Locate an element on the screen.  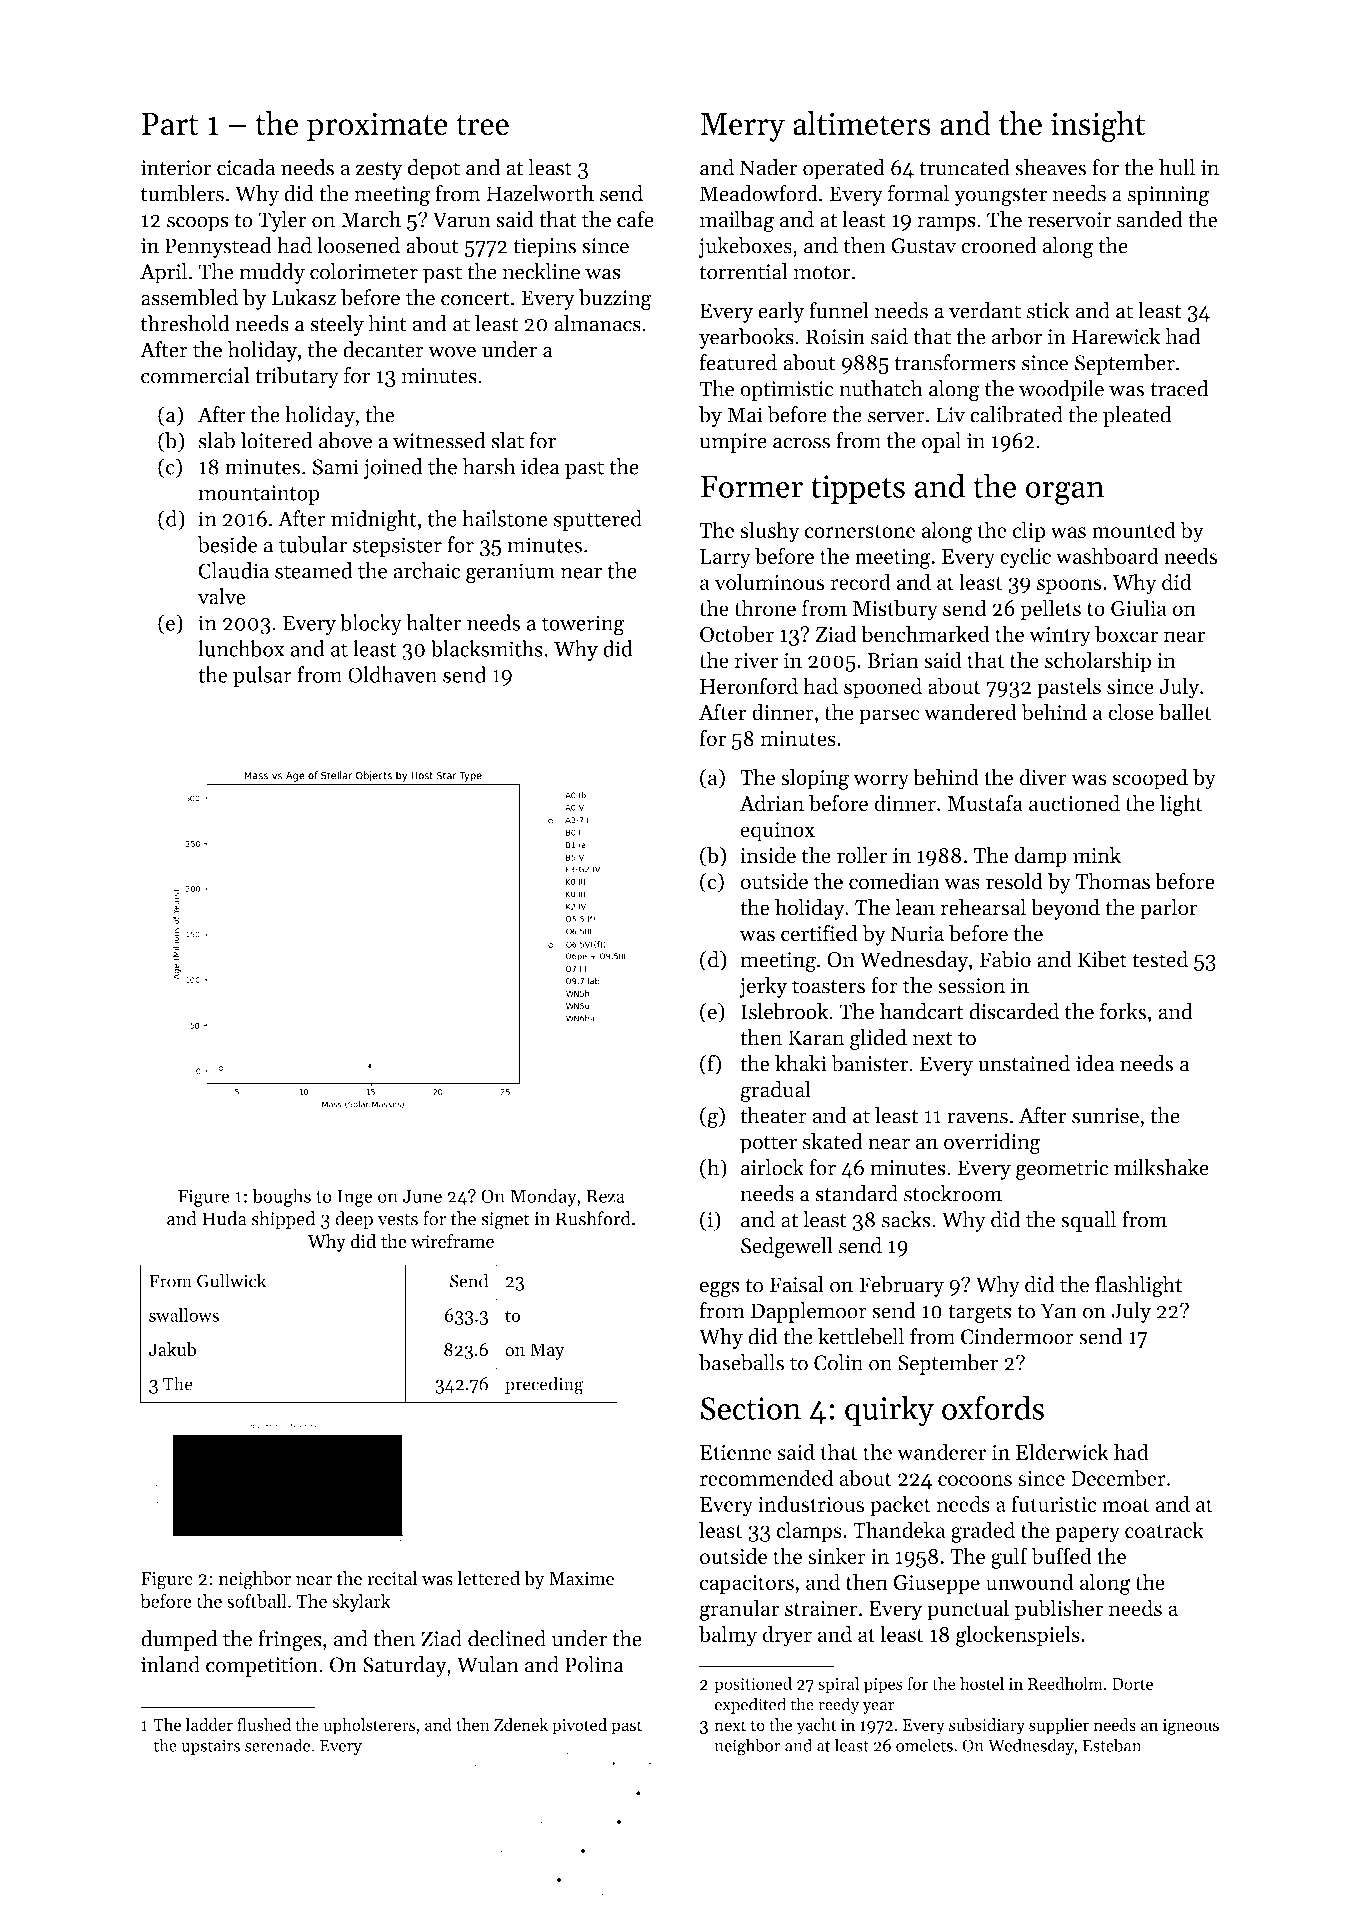
preceding is located at coordinates (544, 1385).
